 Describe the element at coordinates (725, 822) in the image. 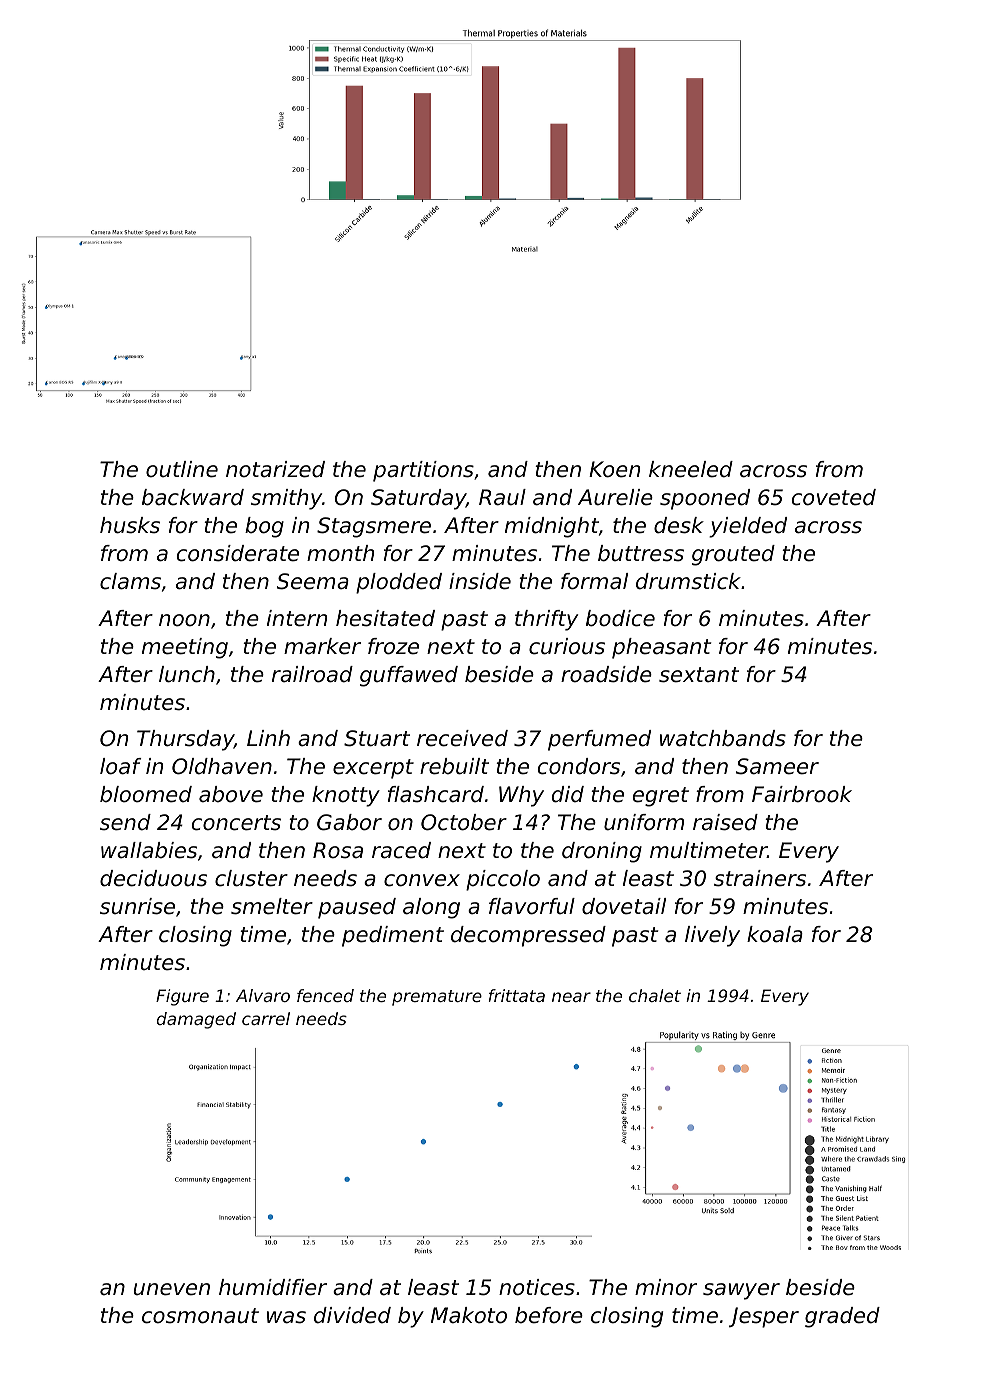

I see `raised` at that location.
